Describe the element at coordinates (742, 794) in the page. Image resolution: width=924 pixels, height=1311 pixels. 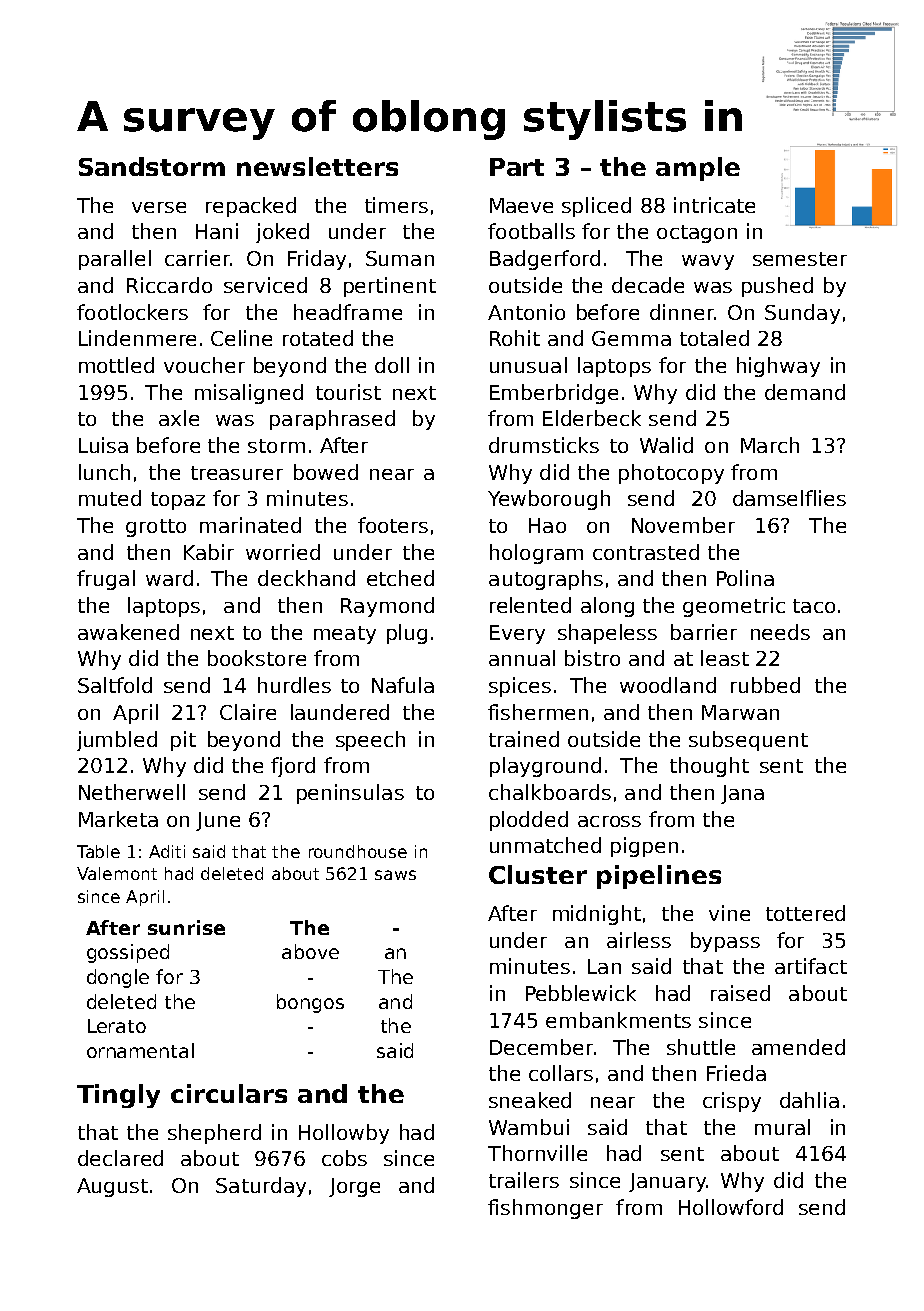
I see `Jana` at that location.
